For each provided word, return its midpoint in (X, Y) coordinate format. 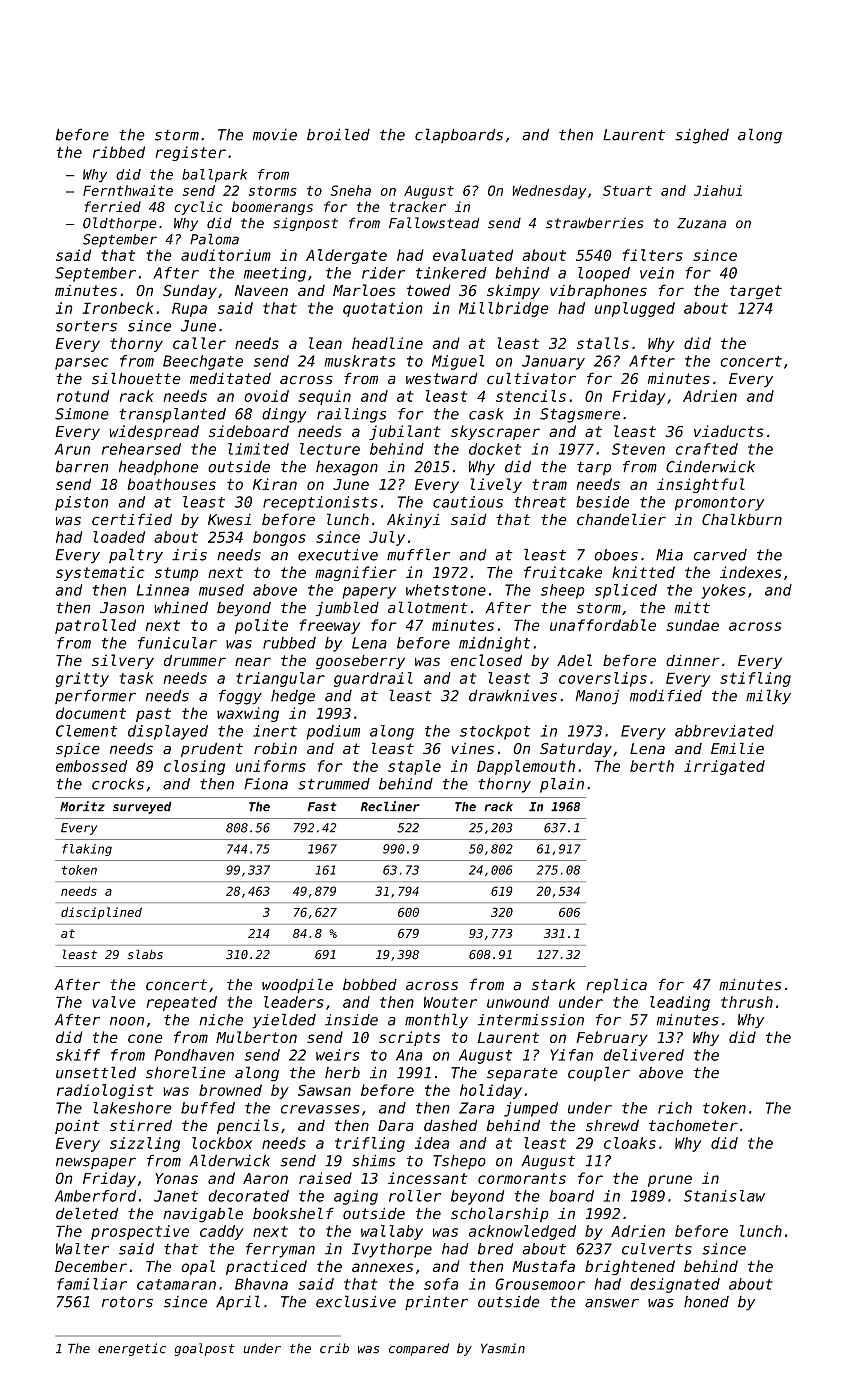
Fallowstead (434, 223)
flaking (87, 850)
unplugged (635, 309)
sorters (86, 326)
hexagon (347, 468)
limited (258, 449)
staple (414, 767)
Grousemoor (540, 1284)
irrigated (724, 767)
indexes (751, 572)
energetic (132, 1349)
